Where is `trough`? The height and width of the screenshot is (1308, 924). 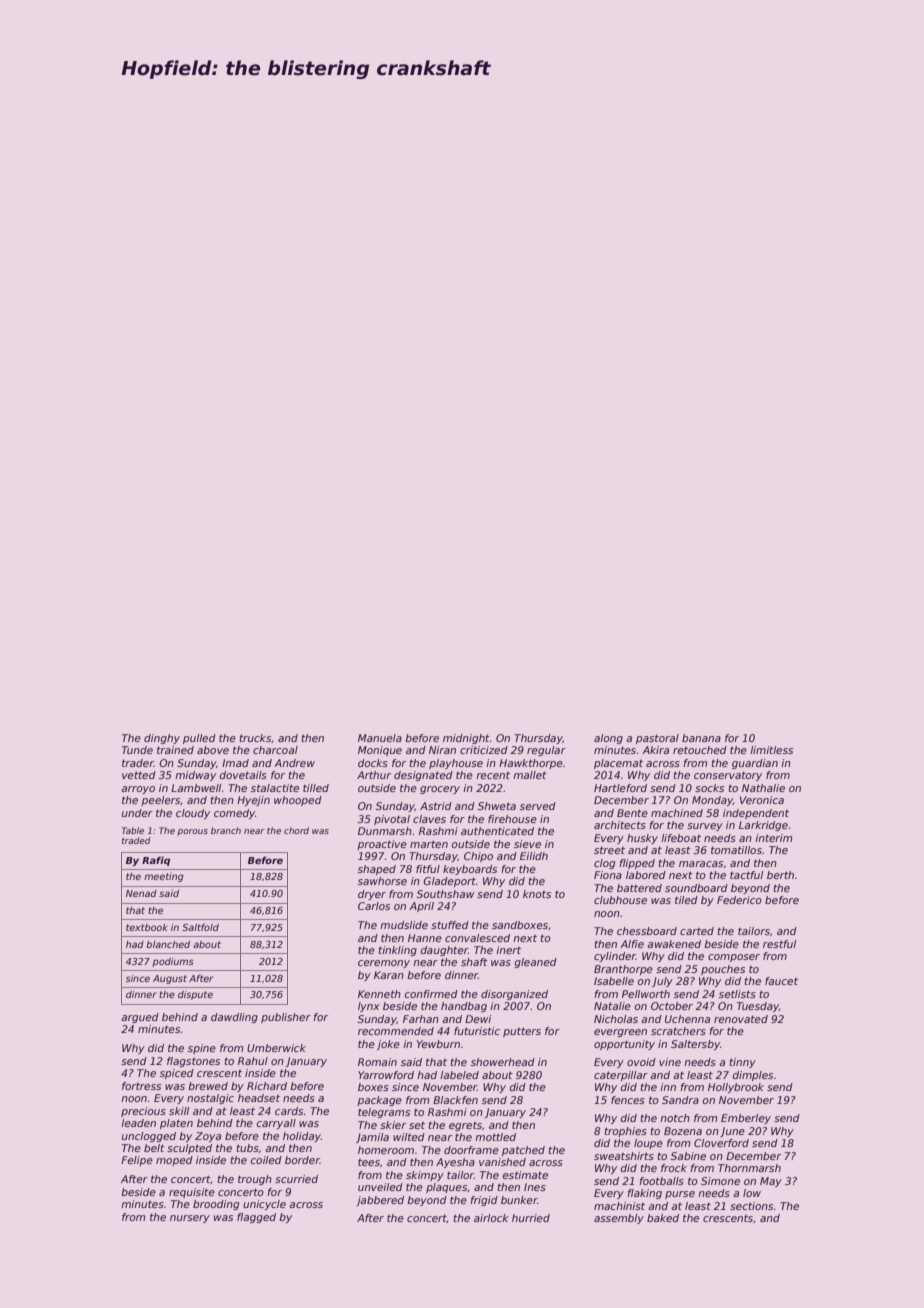 trough is located at coordinates (255, 1180).
